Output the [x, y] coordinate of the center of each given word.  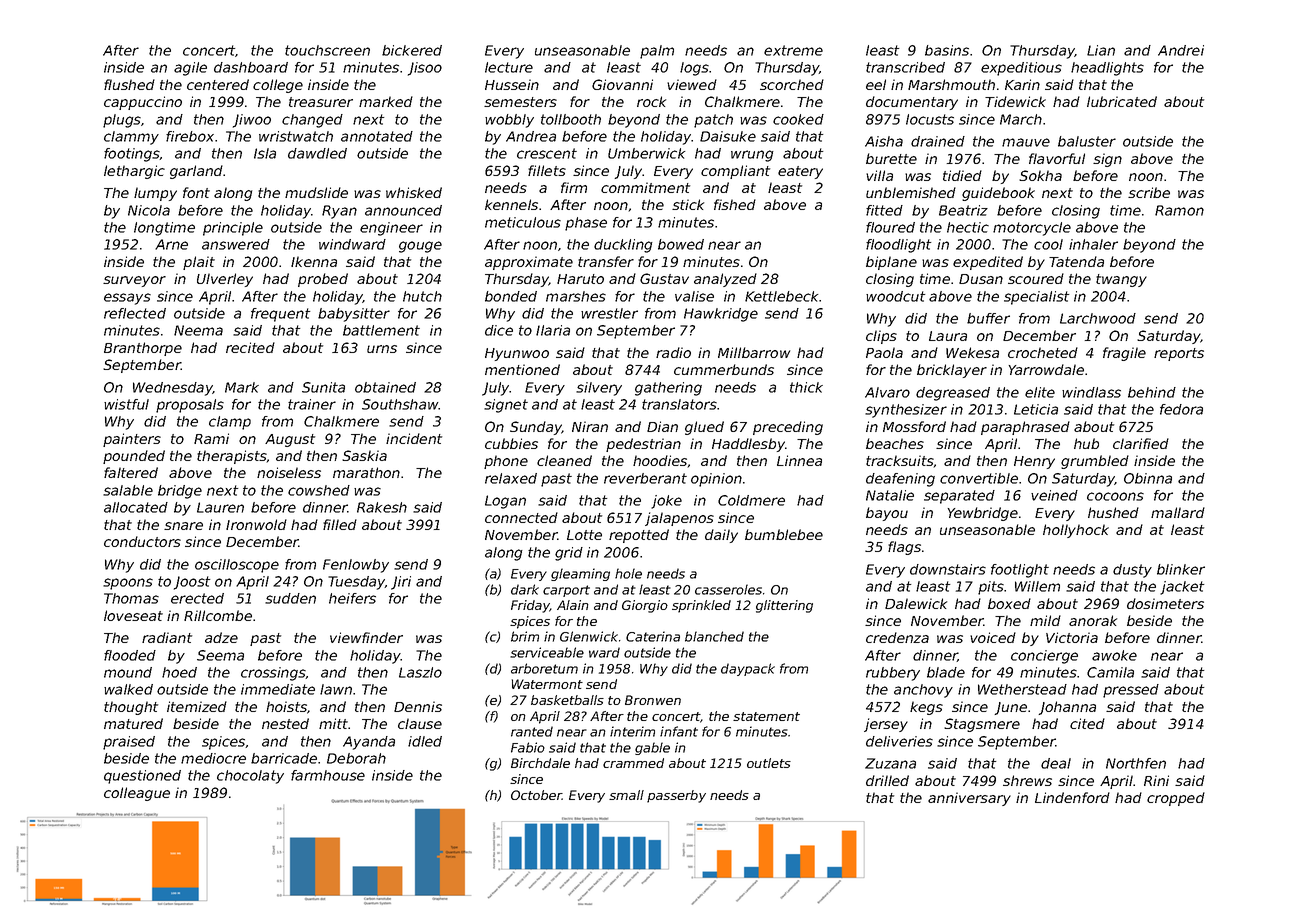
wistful [126, 404]
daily [721, 536]
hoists [286, 706]
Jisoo [425, 69]
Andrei [1181, 50]
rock [651, 101]
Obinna [1148, 478]
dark [525, 589]
